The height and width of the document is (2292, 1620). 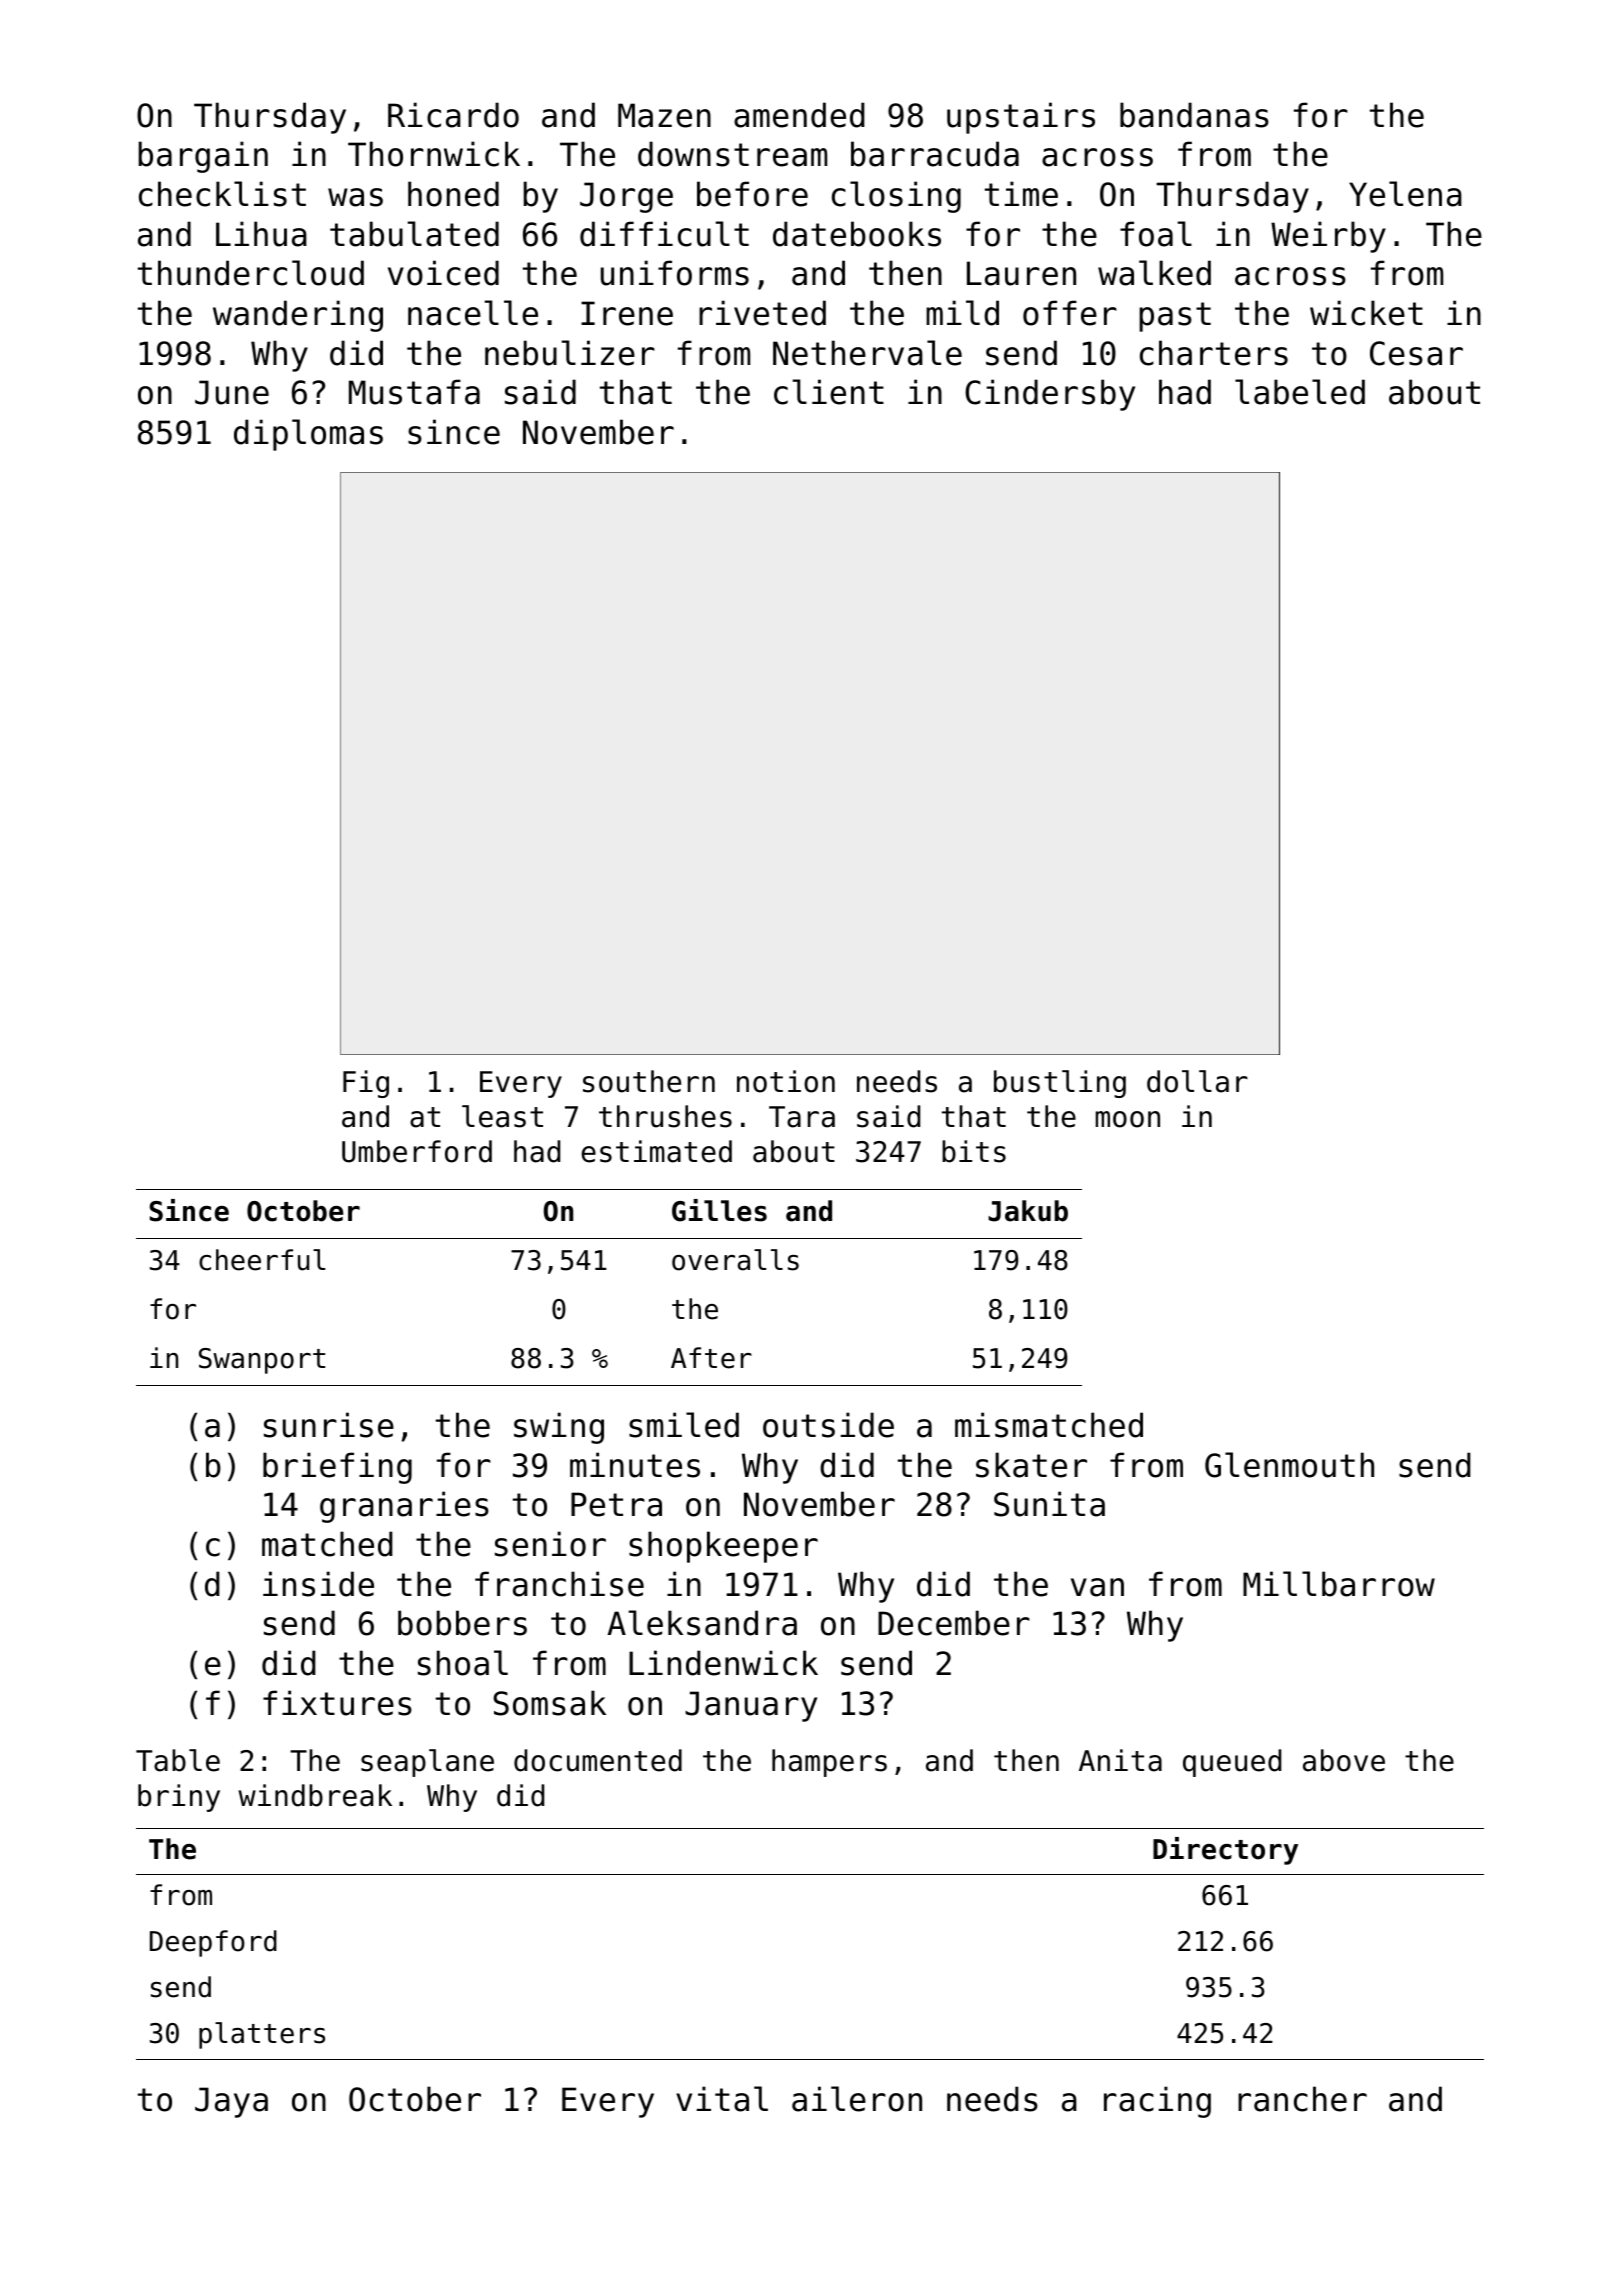 What do you see at coordinates (318, 1584) in the document?
I see `inside` at bounding box center [318, 1584].
